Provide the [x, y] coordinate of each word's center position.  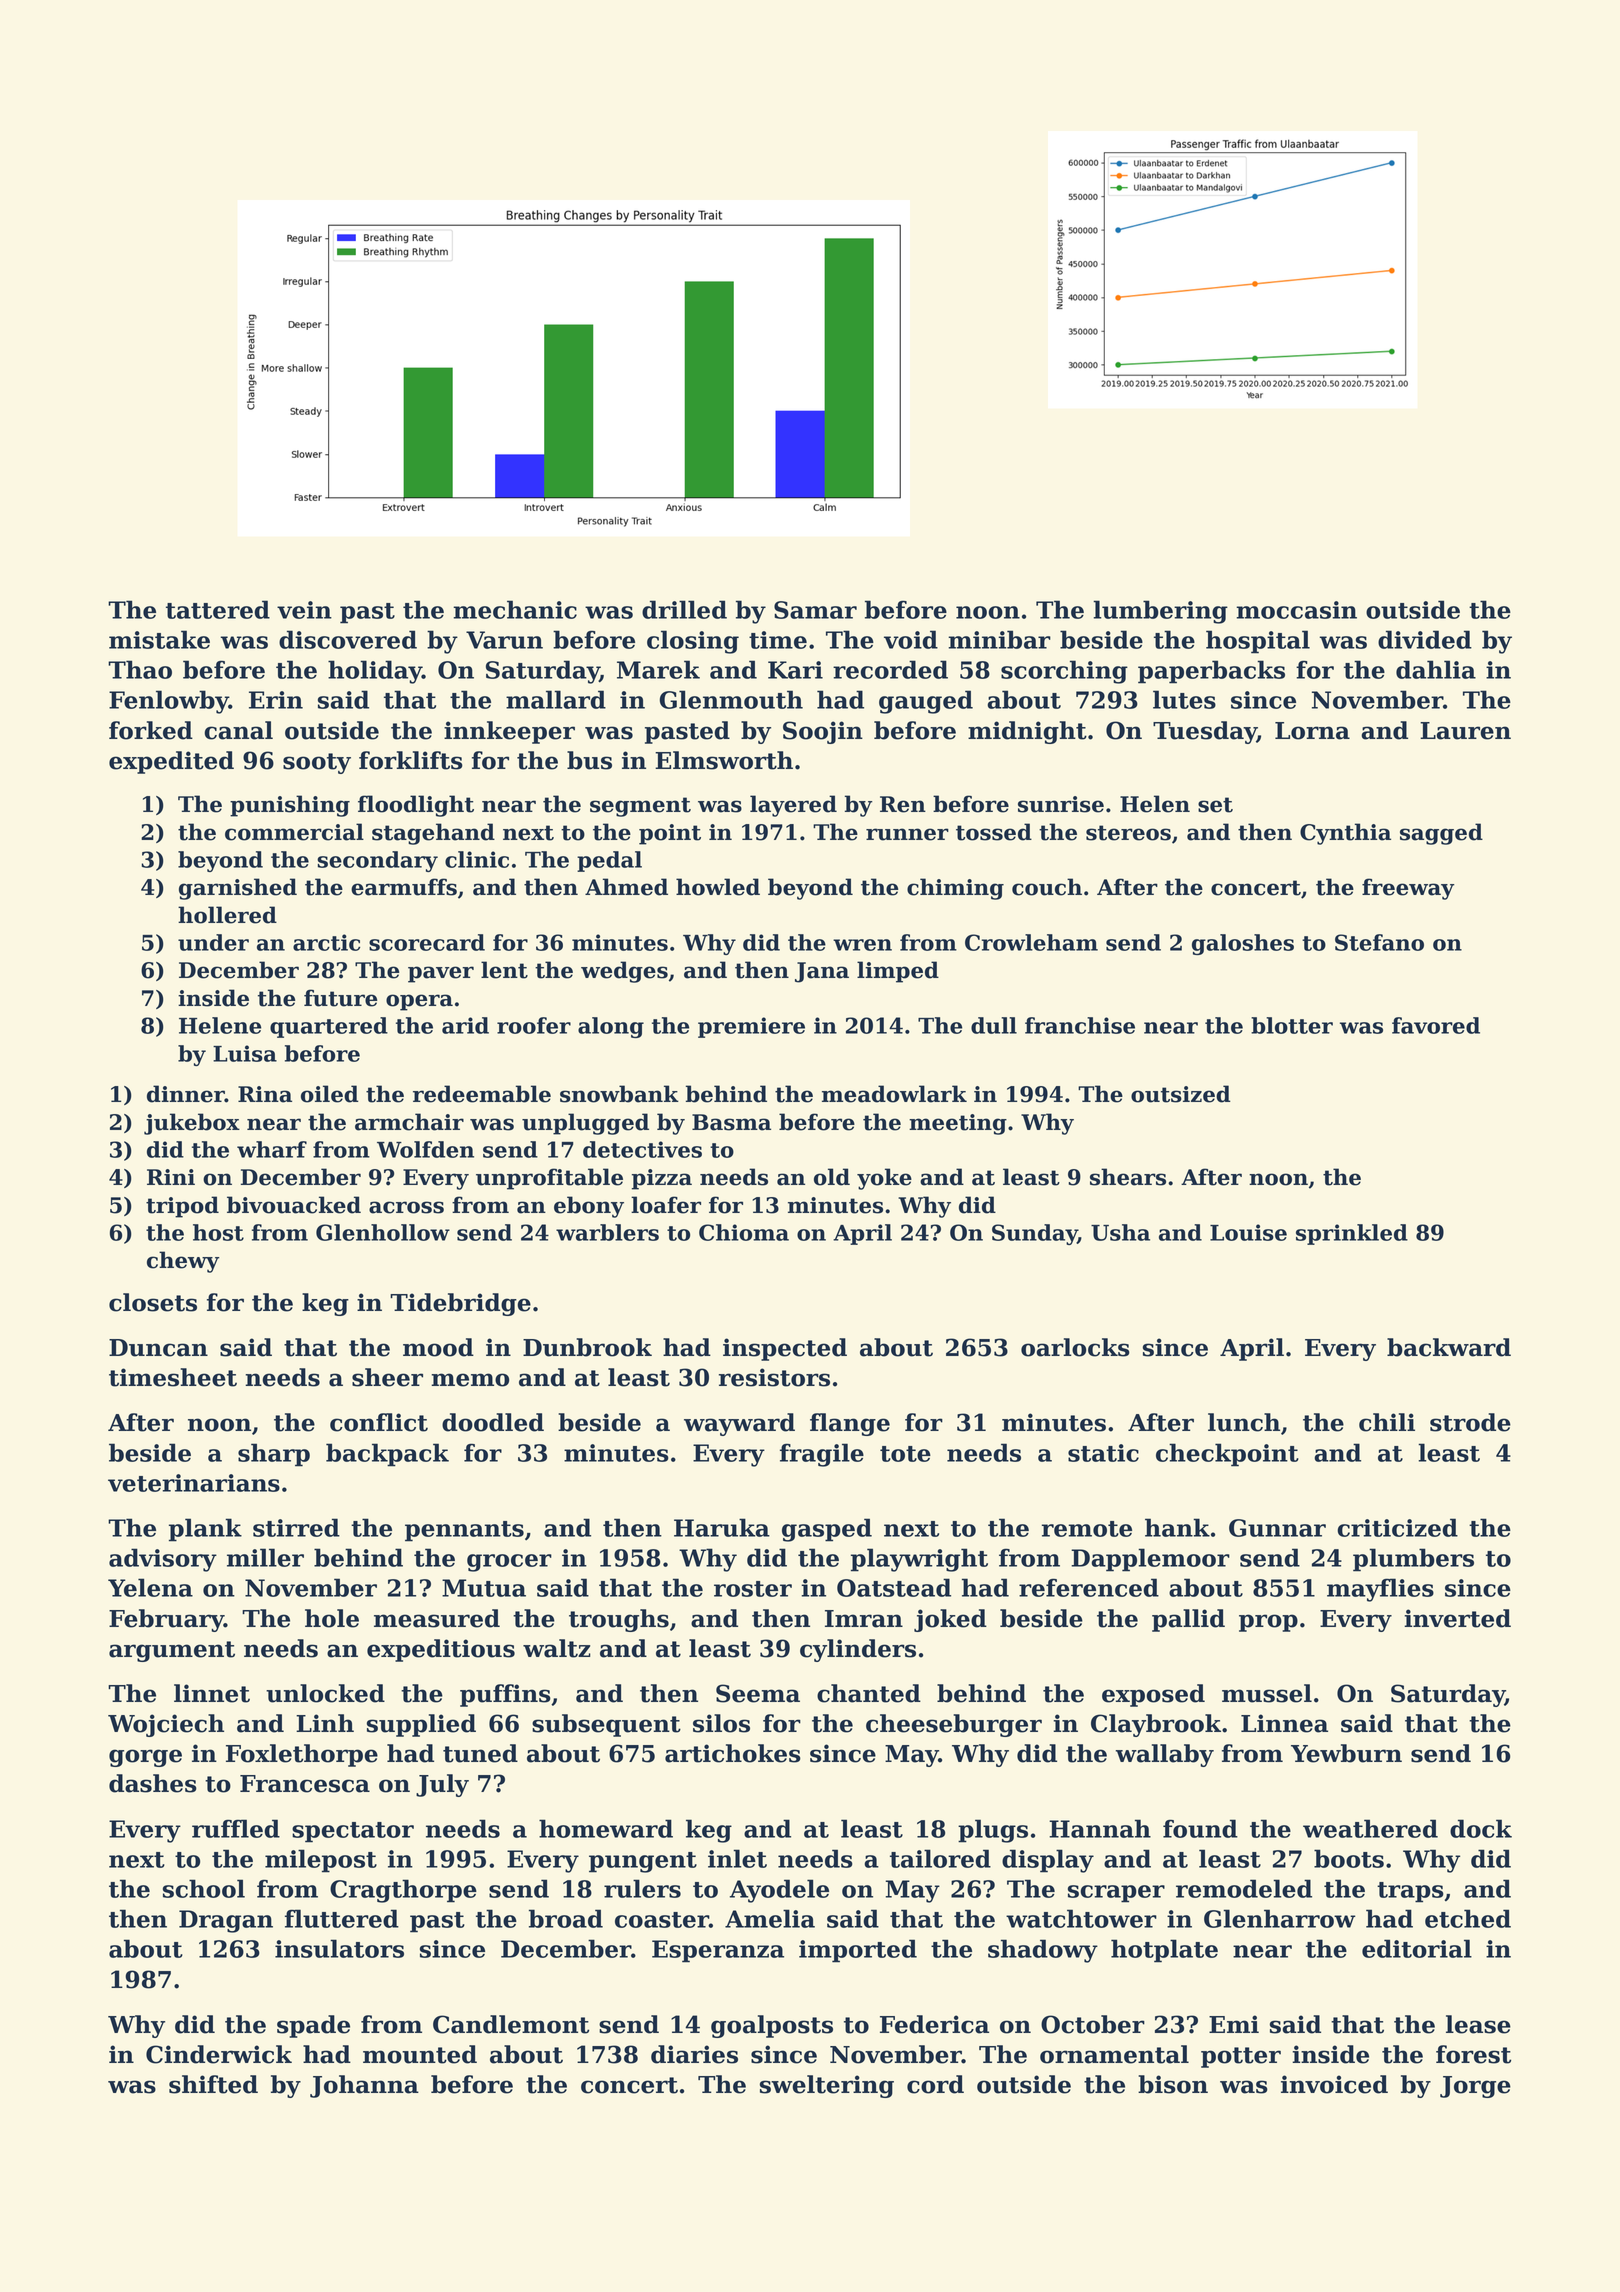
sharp [274, 1455]
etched [1468, 1918]
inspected [785, 1349]
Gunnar [1277, 1528]
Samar [815, 610]
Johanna [364, 2086]
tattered [218, 609]
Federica [934, 2024]
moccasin [1296, 610]
